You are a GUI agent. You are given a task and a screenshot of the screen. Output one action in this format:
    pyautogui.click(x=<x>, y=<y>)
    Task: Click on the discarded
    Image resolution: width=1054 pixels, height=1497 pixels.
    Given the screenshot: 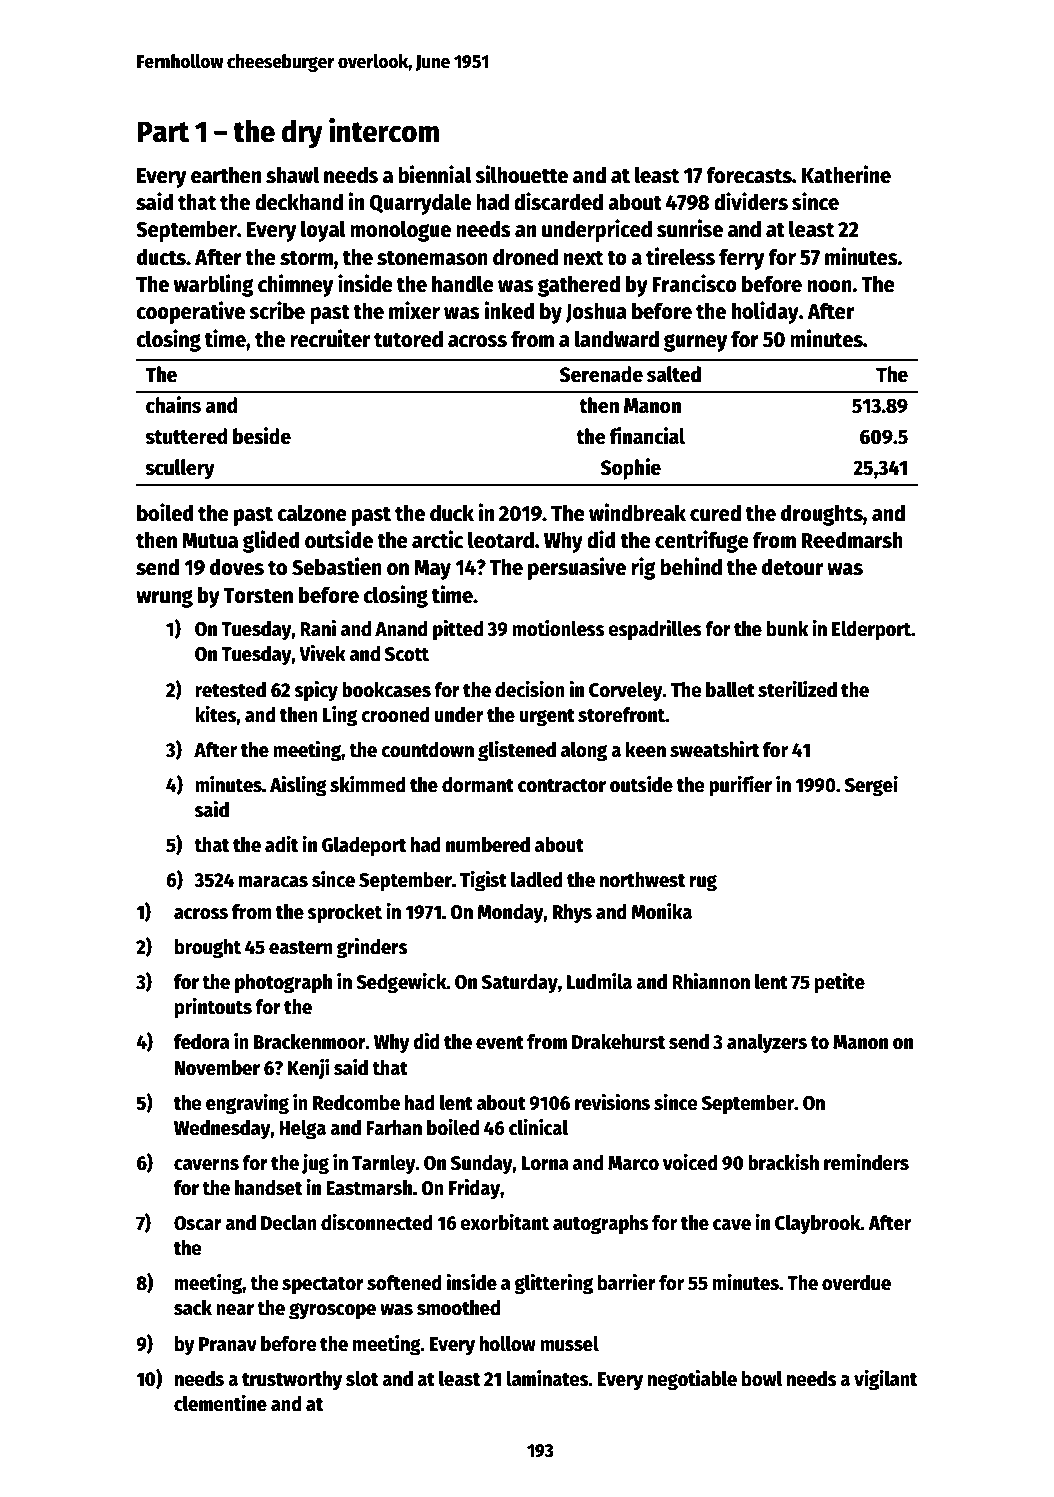 What is the action you would take?
    pyautogui.click(x=558, y=201)
